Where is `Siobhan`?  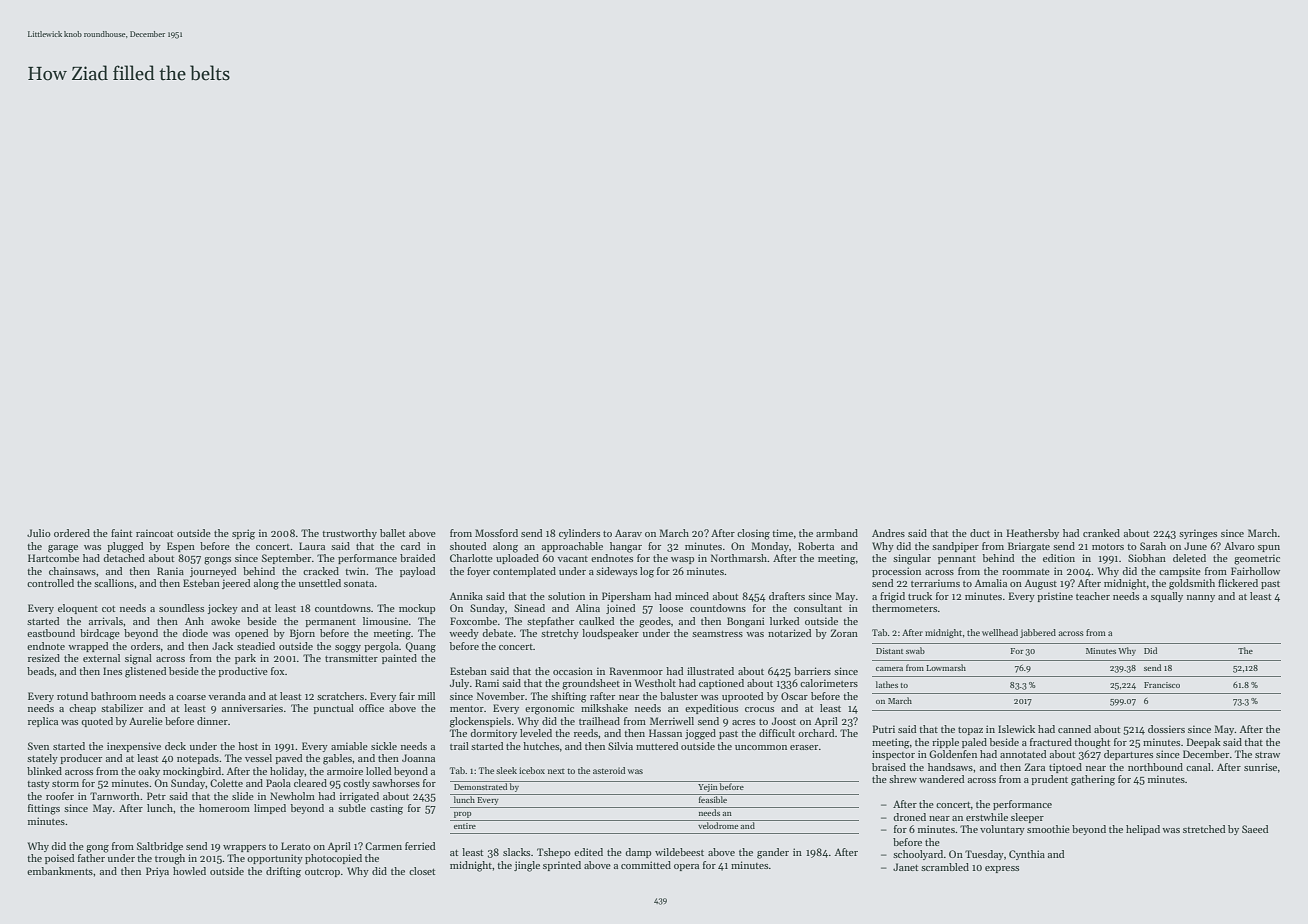
Siobhan is located at coordinates (1147, 558).
